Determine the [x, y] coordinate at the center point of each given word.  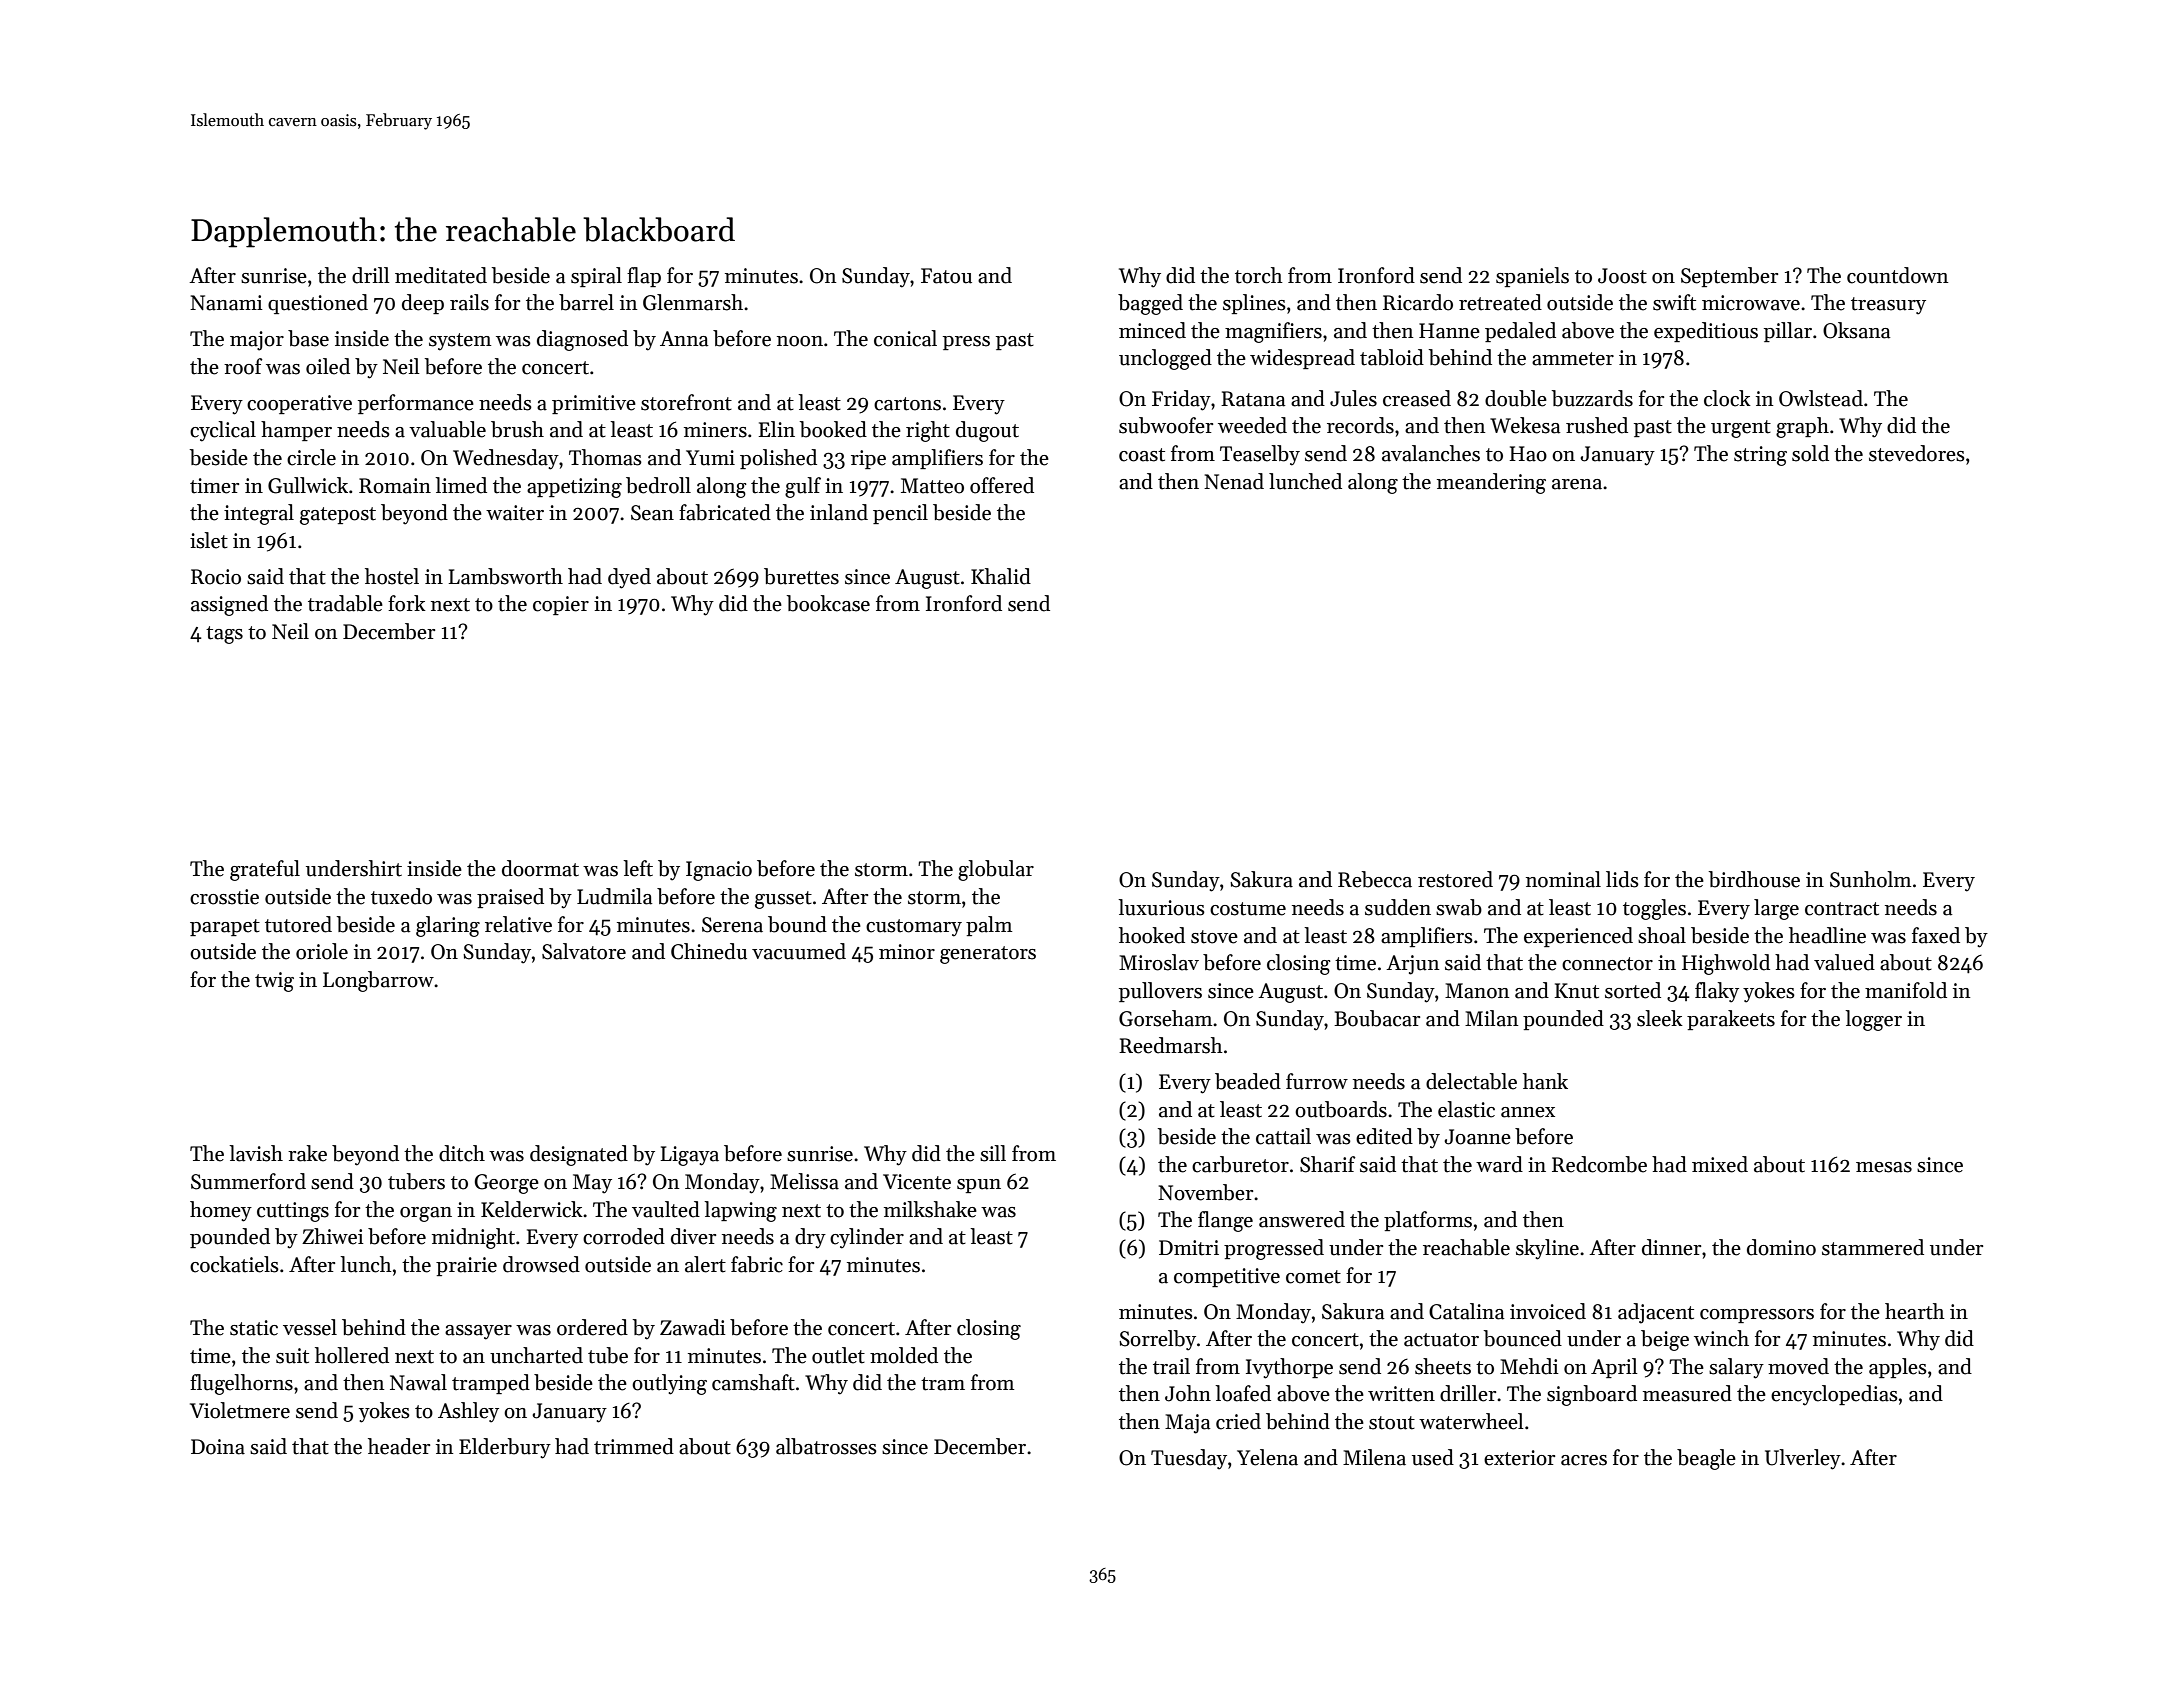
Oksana [1857, 330]
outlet [838, 1355]
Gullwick [308, 485]
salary [1736, 1368]
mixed [1720, 1164]
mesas [1884, 1167]
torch [1259, 275]
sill [993, 1153]
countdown [1897, 275]
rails [469, 302]
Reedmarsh [1171, 1045]
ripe [868, 459]
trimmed [634, 1446]
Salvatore [584, 951]
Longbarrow [378, 981]
